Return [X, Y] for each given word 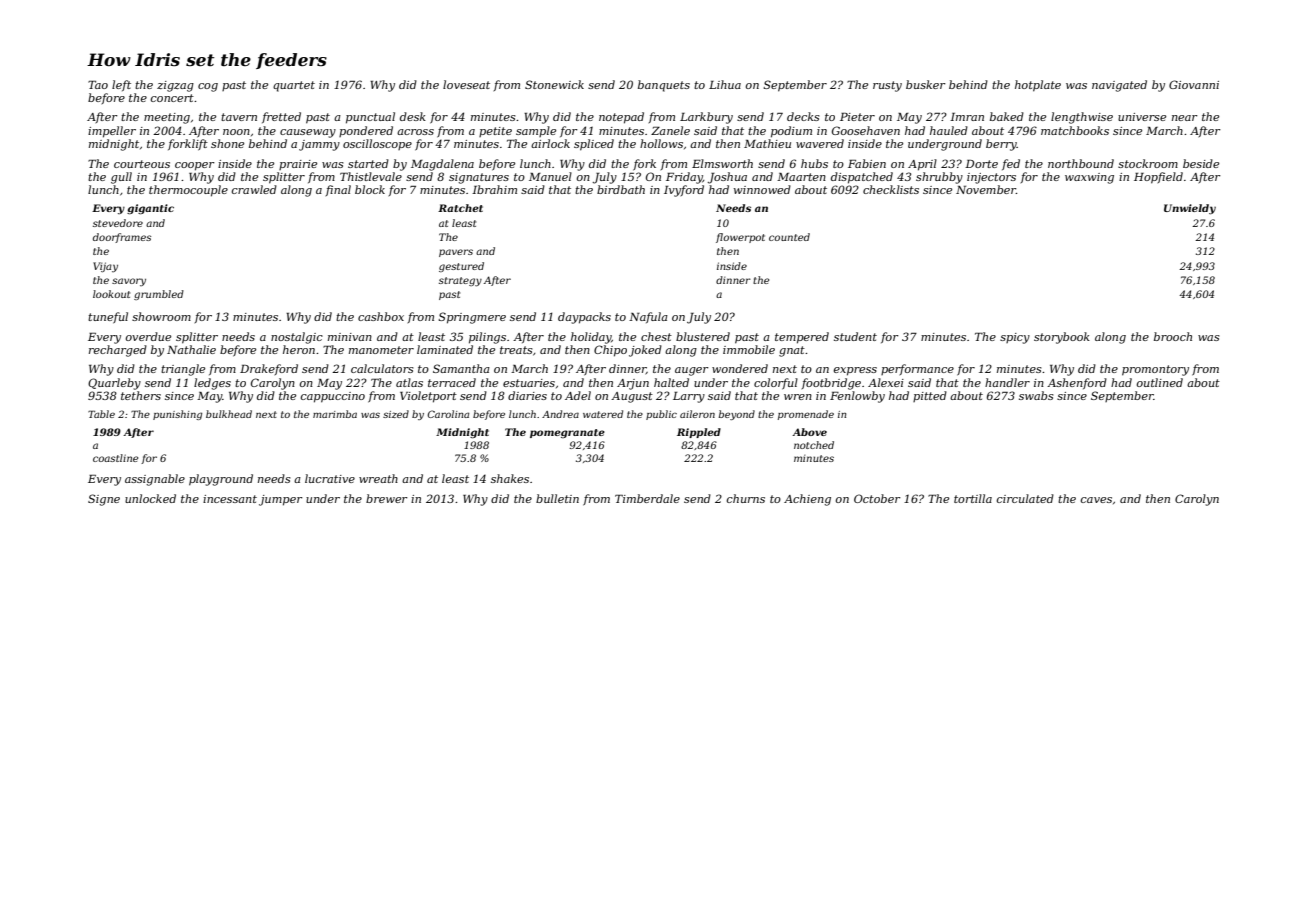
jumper [281, 500]
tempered [802, 338]
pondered [366, 131]
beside [1201, 163]
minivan [350, 337]
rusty [887, 86]
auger [692, 371]
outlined [1160, 382]
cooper [195, 166]
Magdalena [442, 165]
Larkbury [706, 118]
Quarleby [114, 384]
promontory [1155, 370]
